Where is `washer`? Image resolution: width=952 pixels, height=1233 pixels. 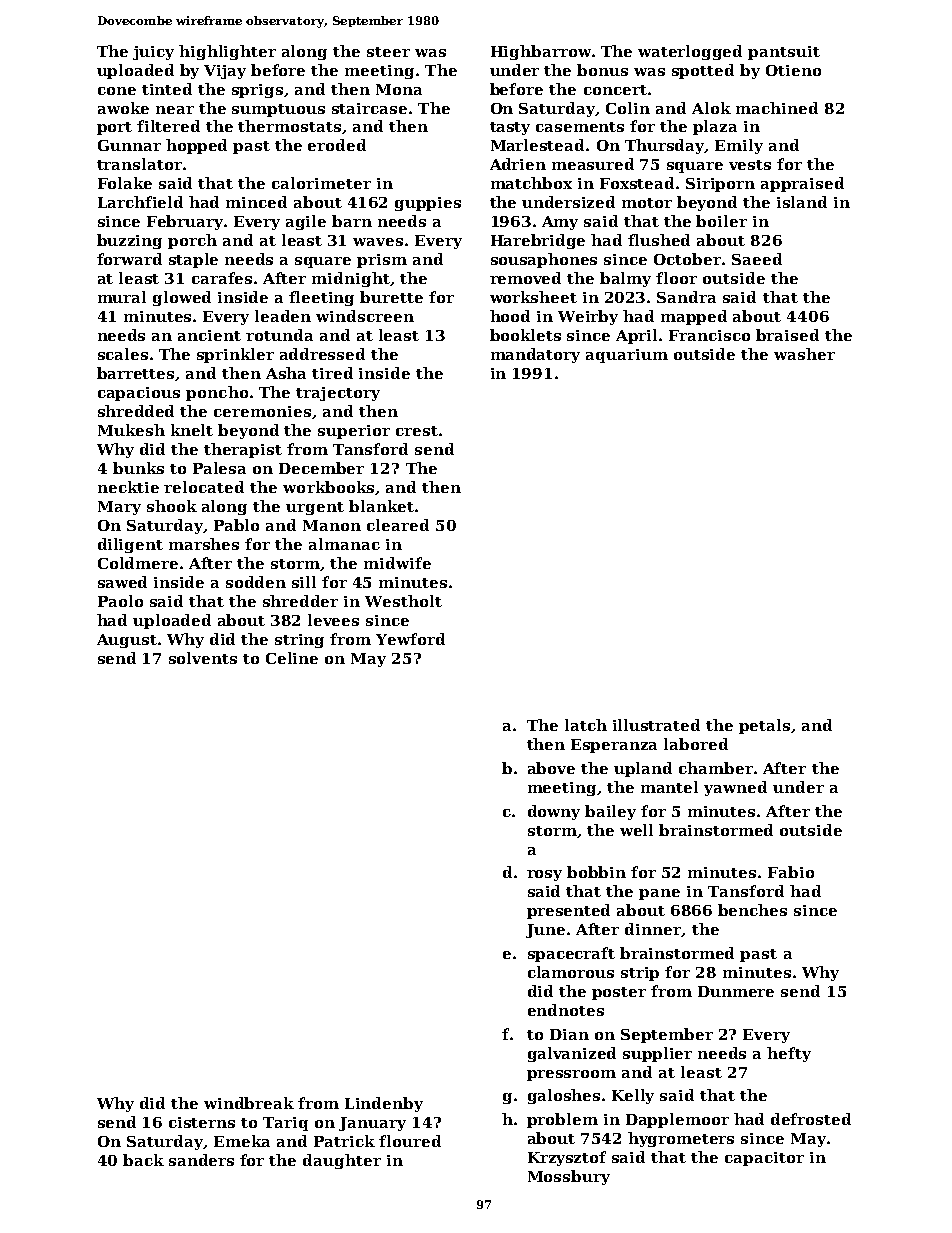
washer is located at coordinates (804, 354).
